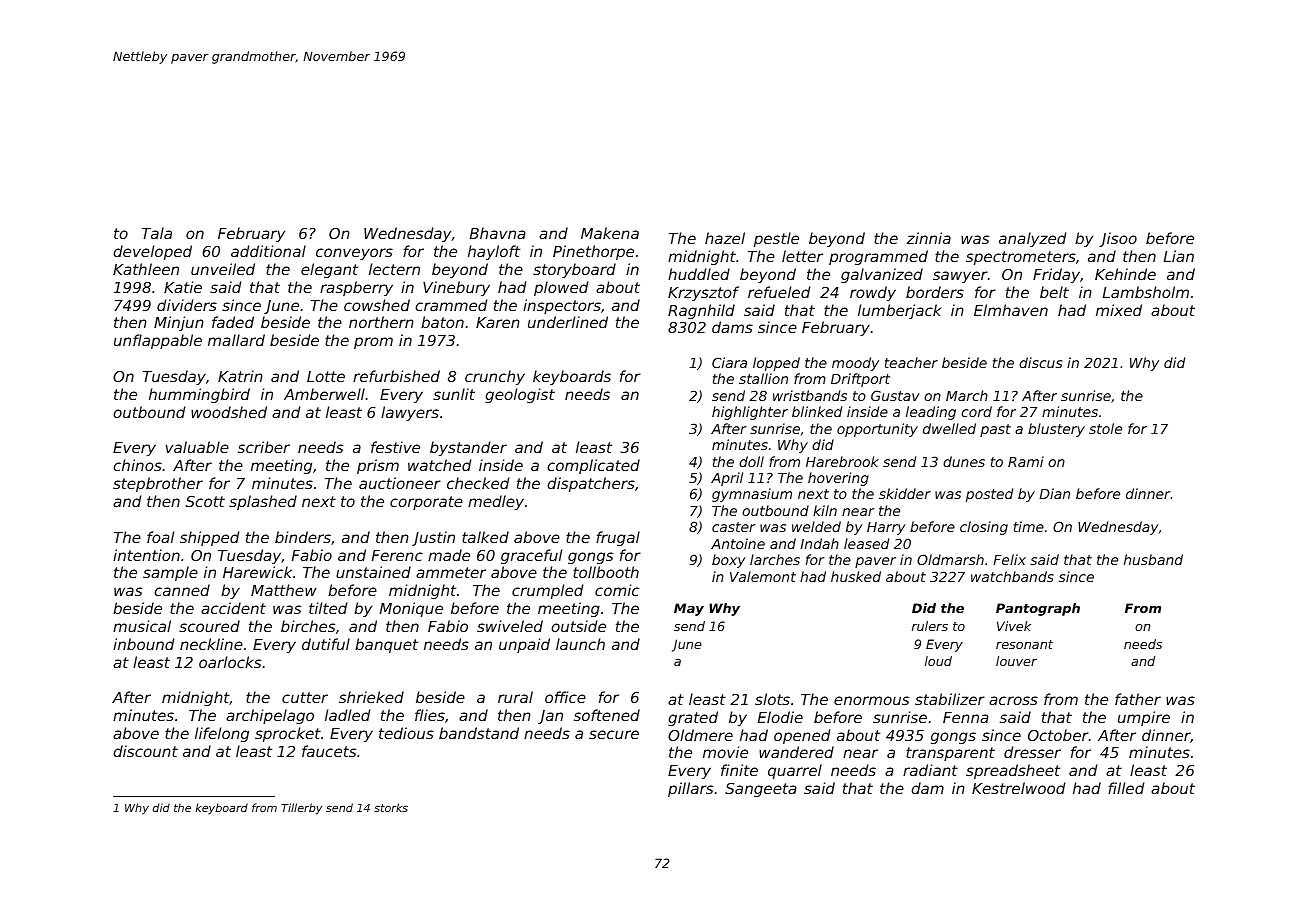  I want to click on Elmhaven, so click(1011, 310).
